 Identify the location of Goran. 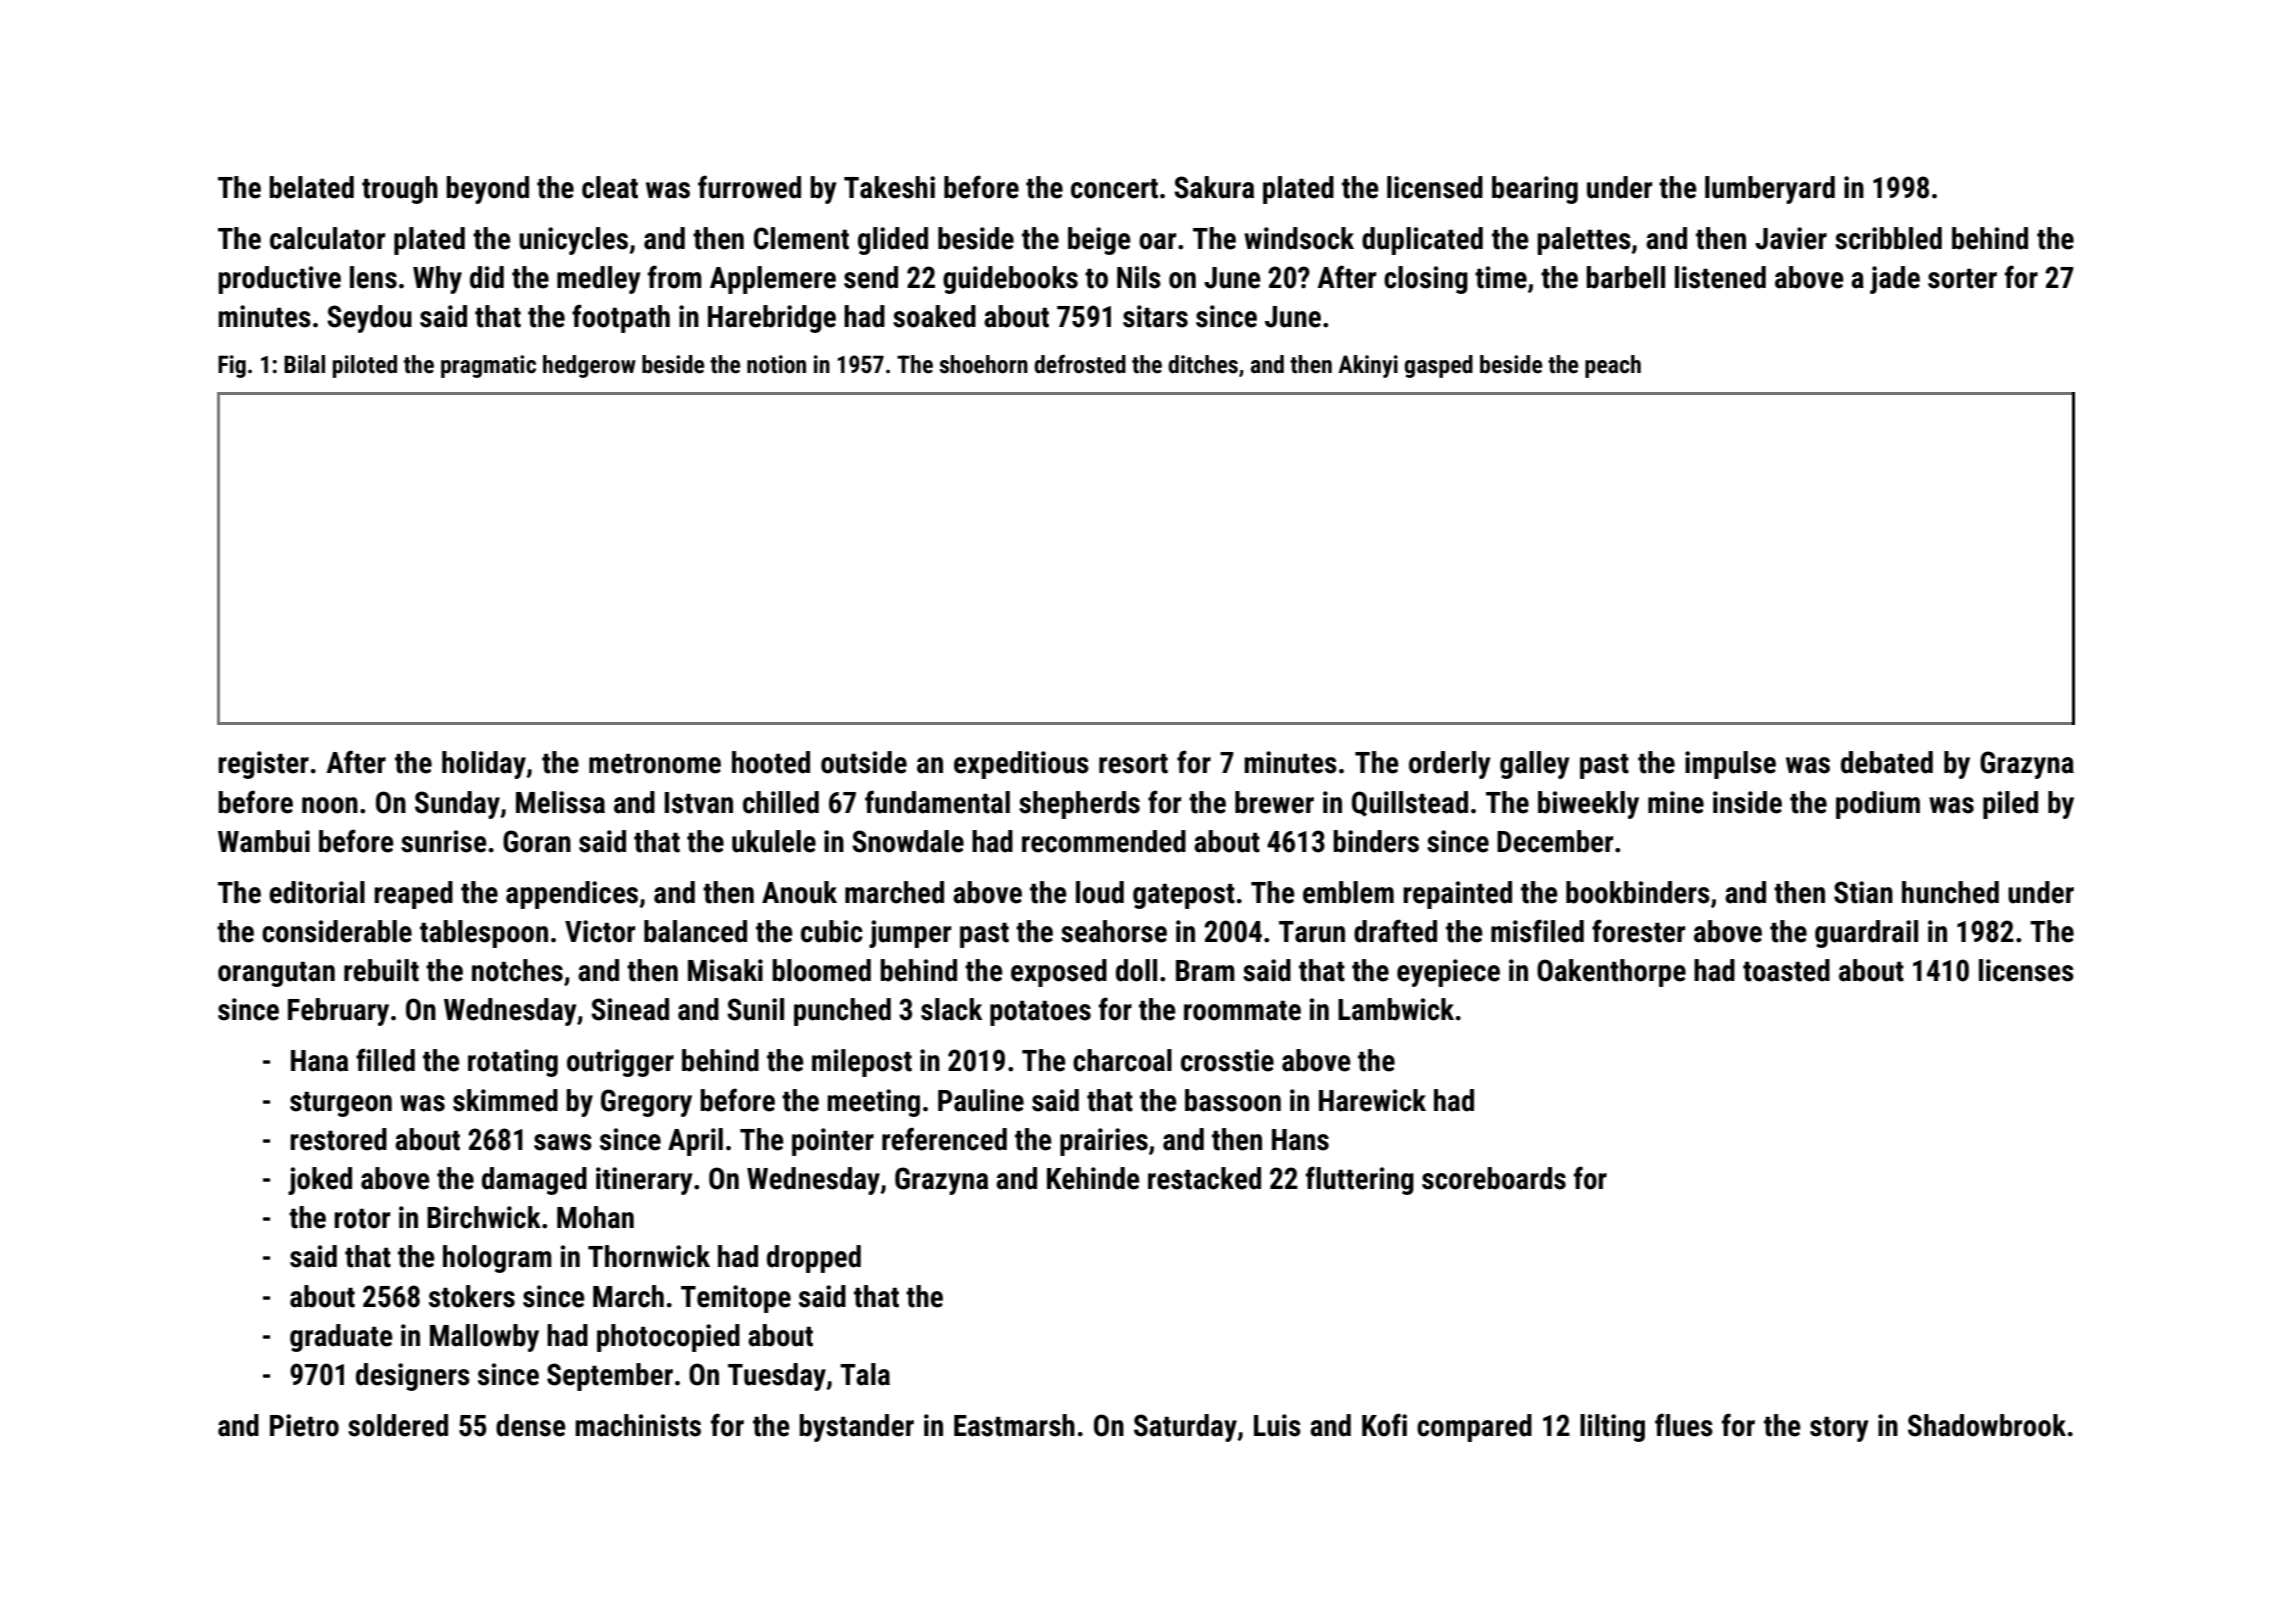
(537, 841).
